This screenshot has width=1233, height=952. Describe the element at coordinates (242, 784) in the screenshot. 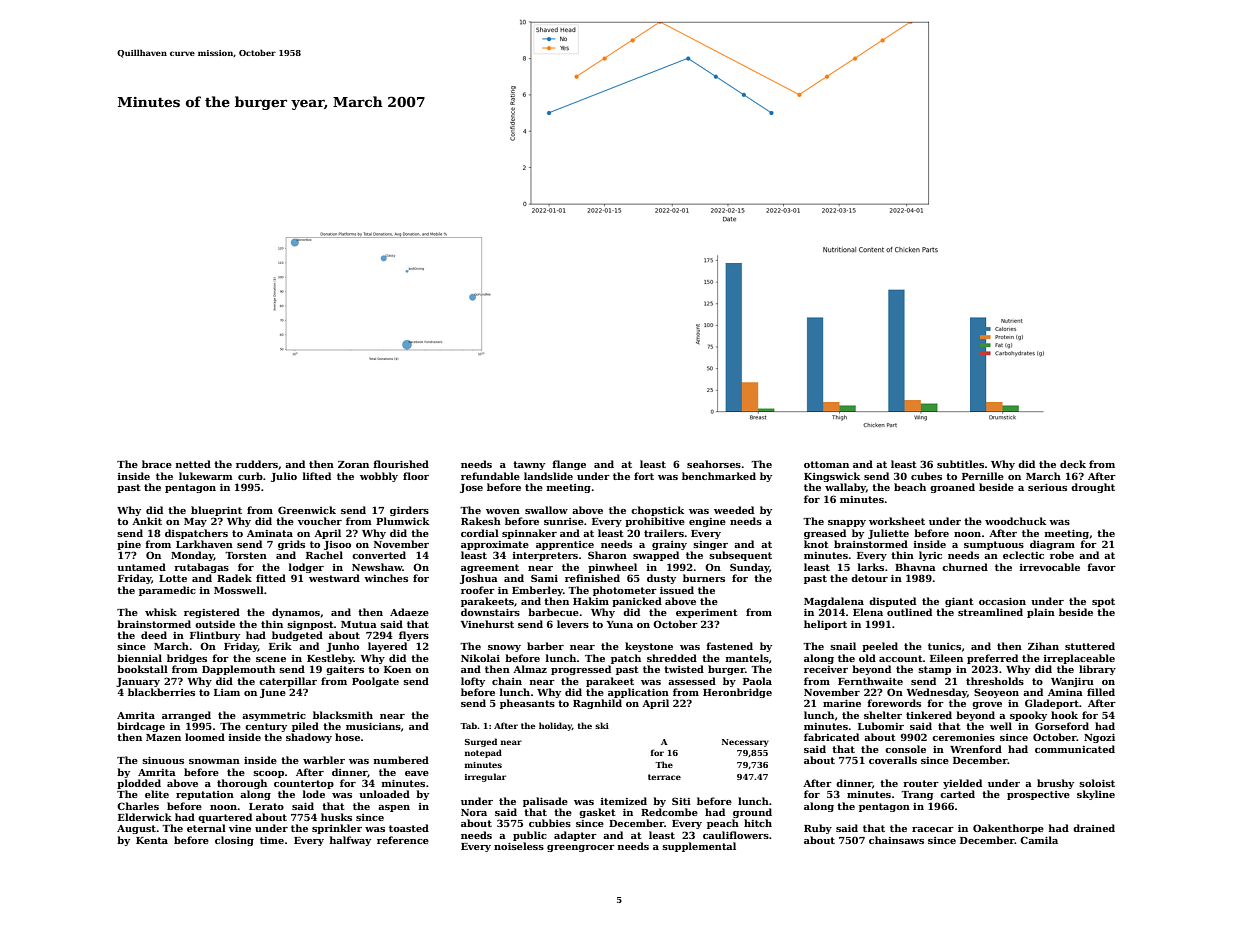

I see `thorough` at that location.
